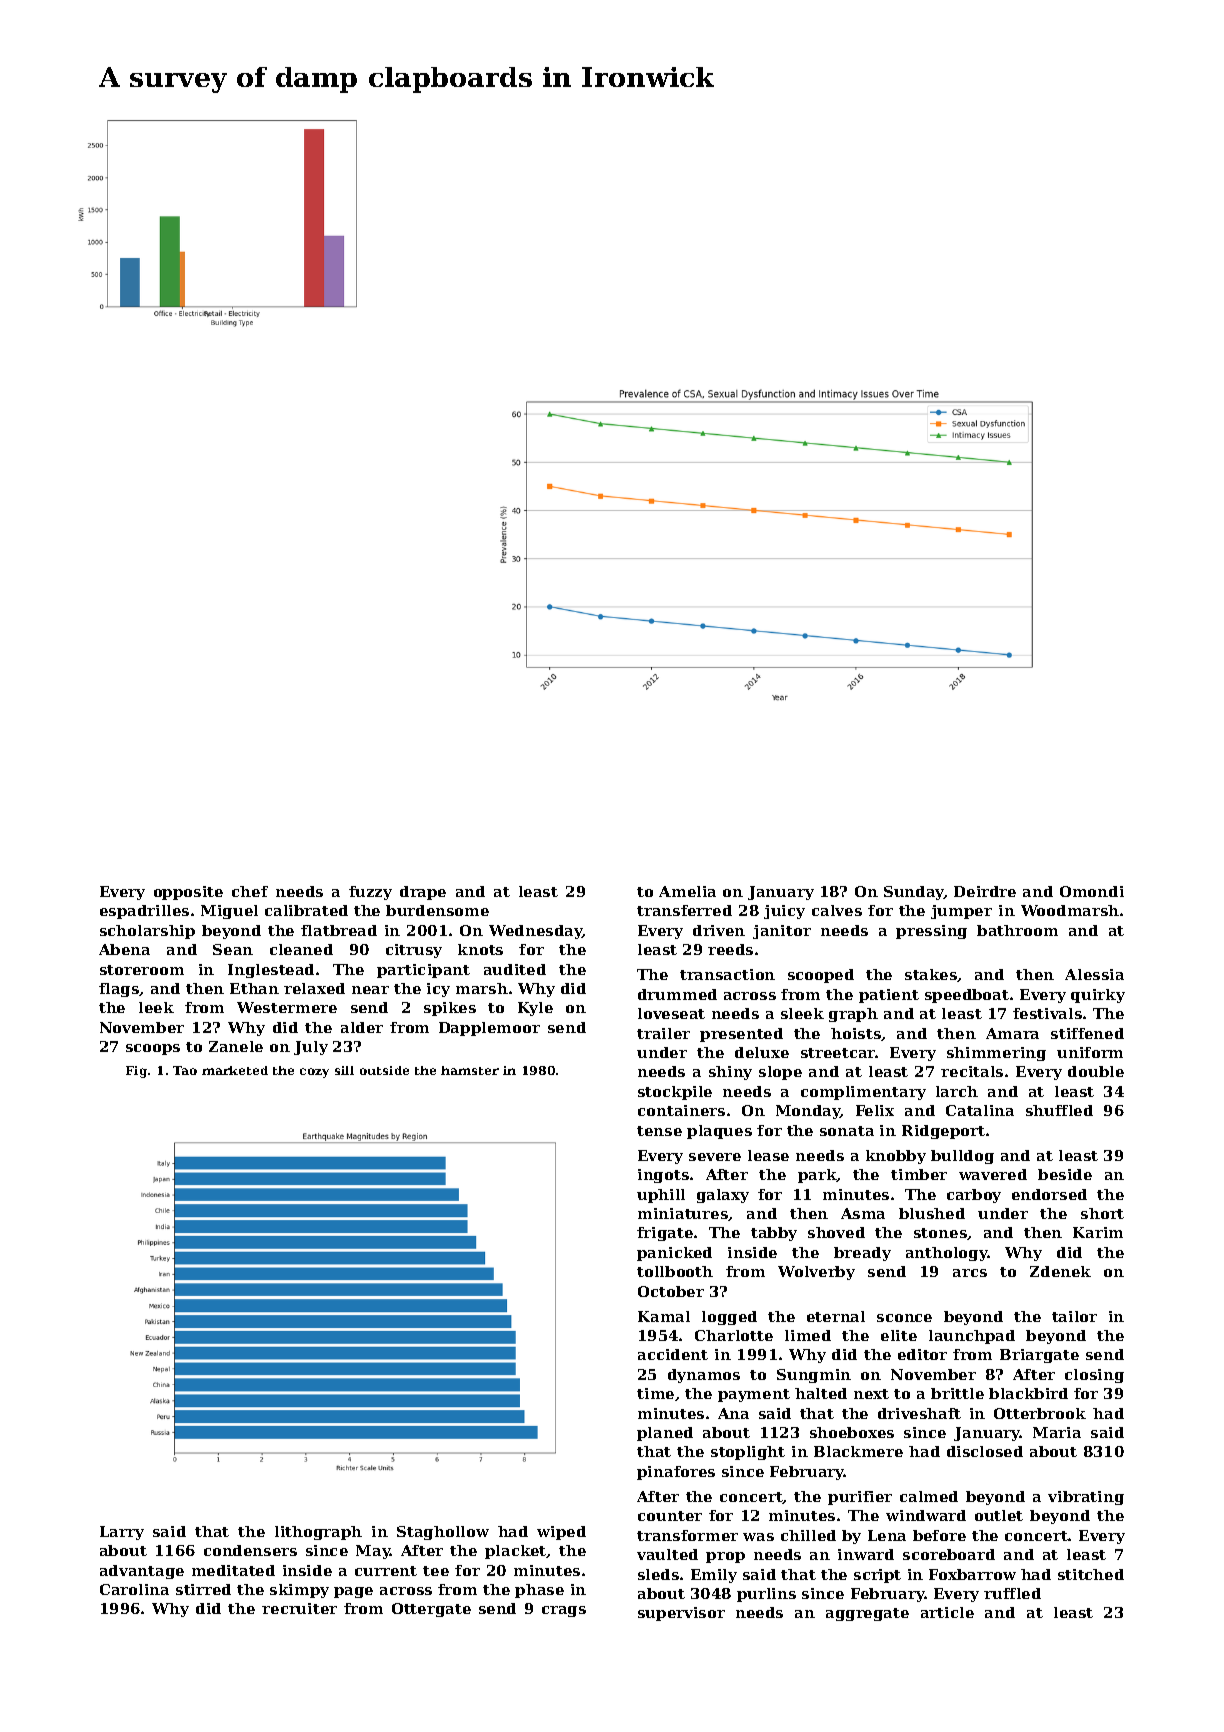 This page has width=1224, height=1732. Describe the element at coordinates (947, 1612) in the page. I see `article` at that location.
